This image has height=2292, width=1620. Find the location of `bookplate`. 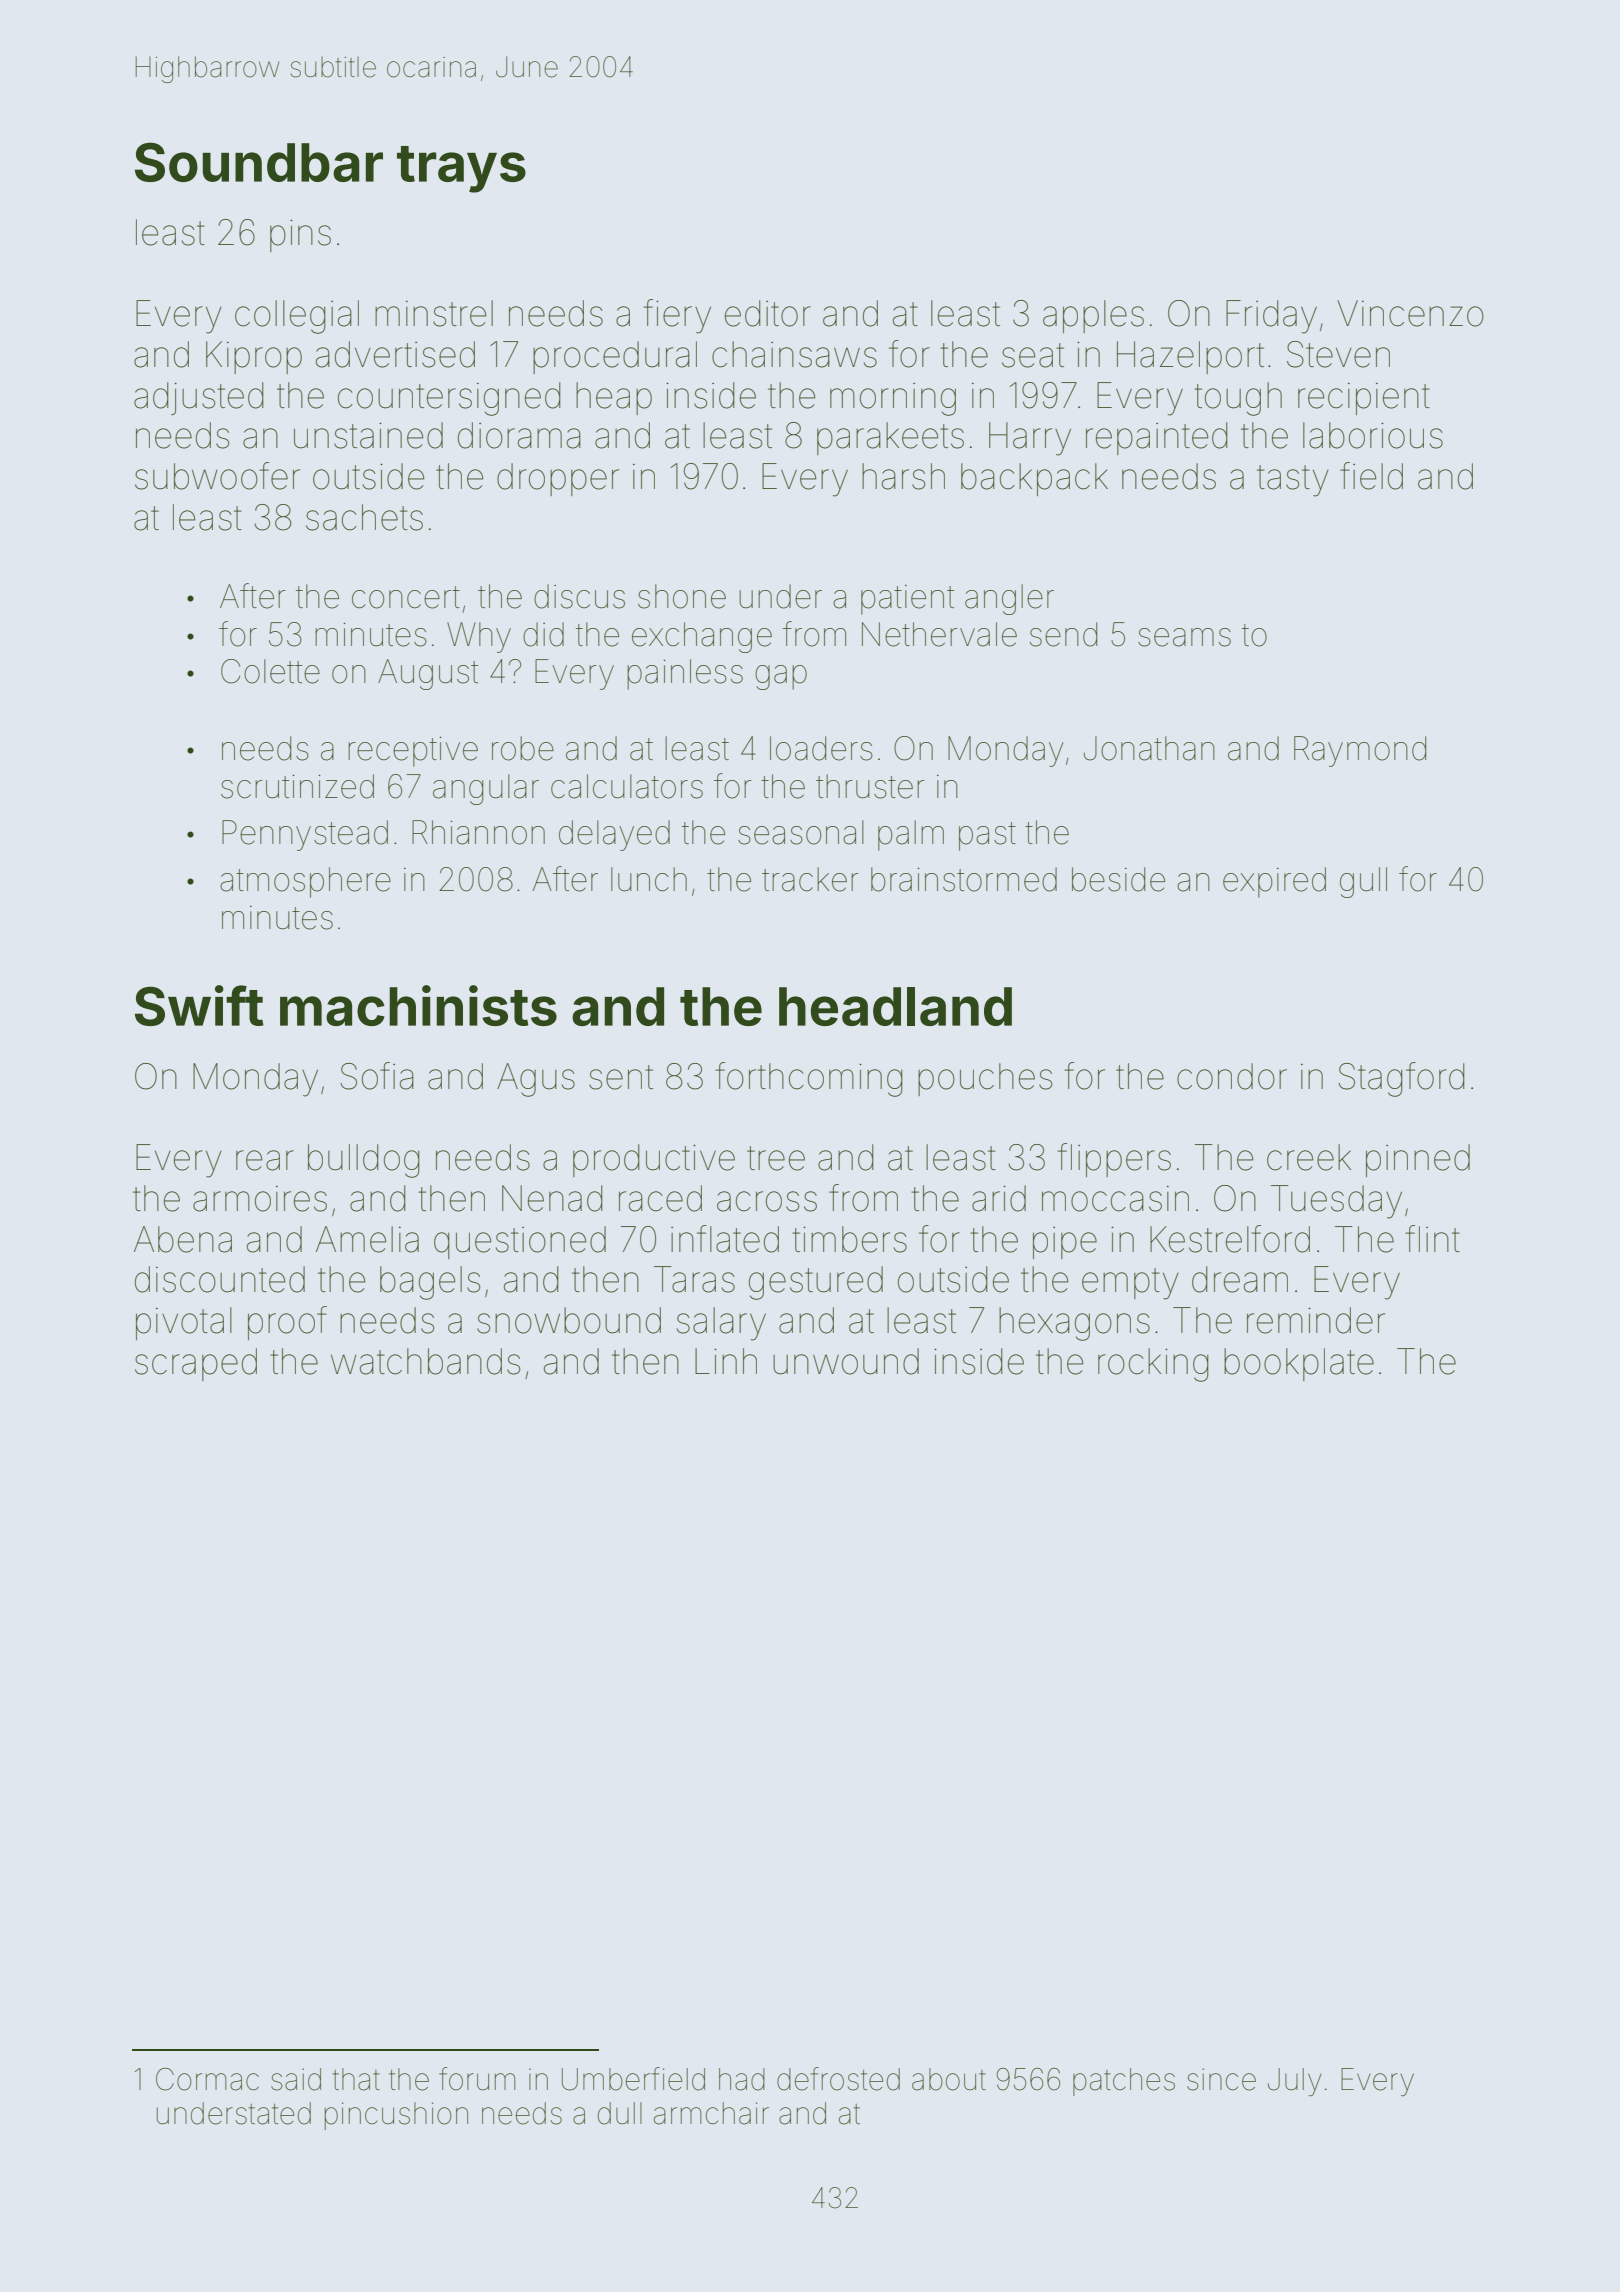

bookplate is located at coordinates (1299, 1364).
